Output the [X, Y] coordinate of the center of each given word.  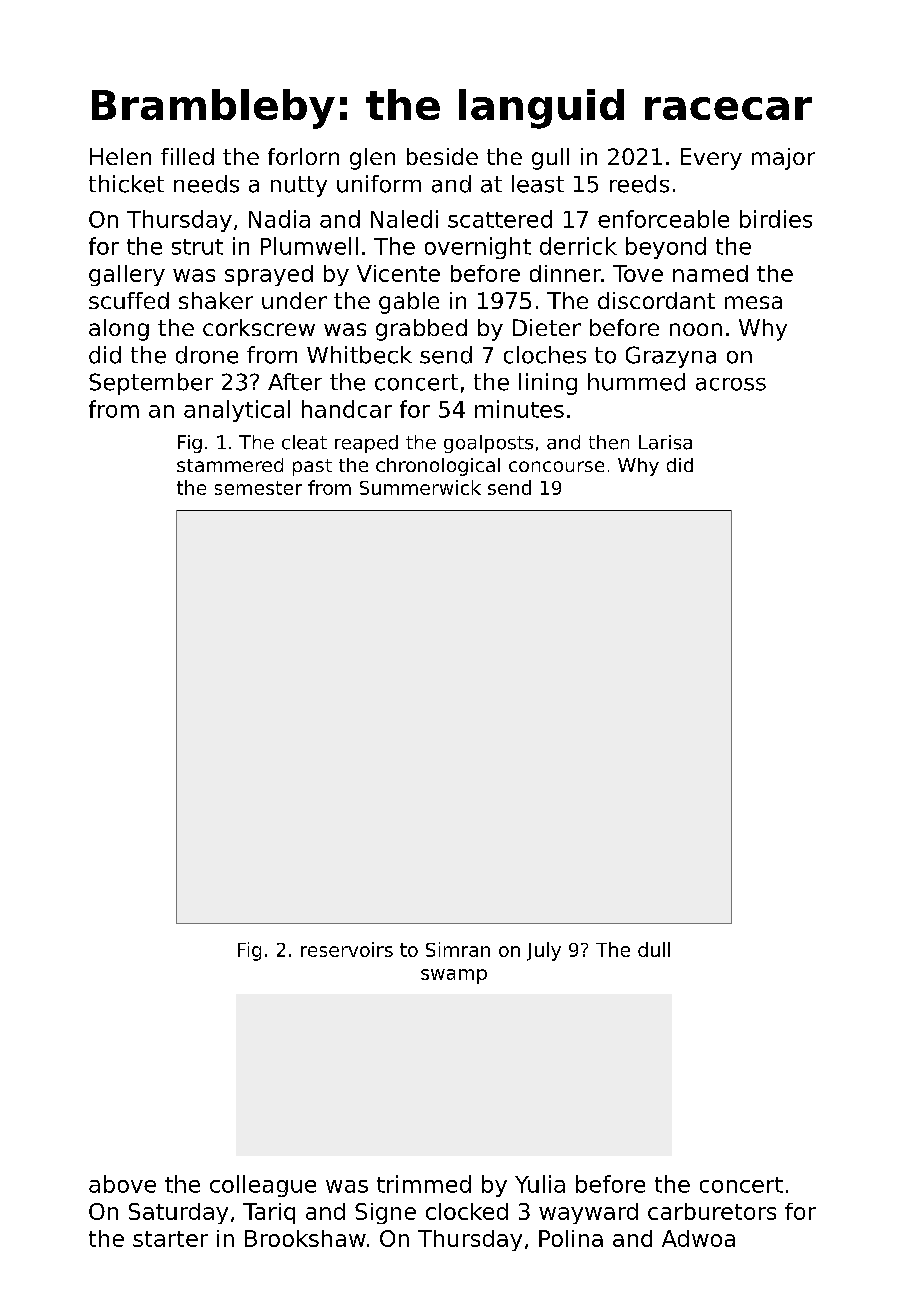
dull [654, 949]
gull [550, 159]
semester [258, 488]
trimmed [424, 1184]
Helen [120, 156]
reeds [639, 184]
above [122, 1184]
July [544, 951]
